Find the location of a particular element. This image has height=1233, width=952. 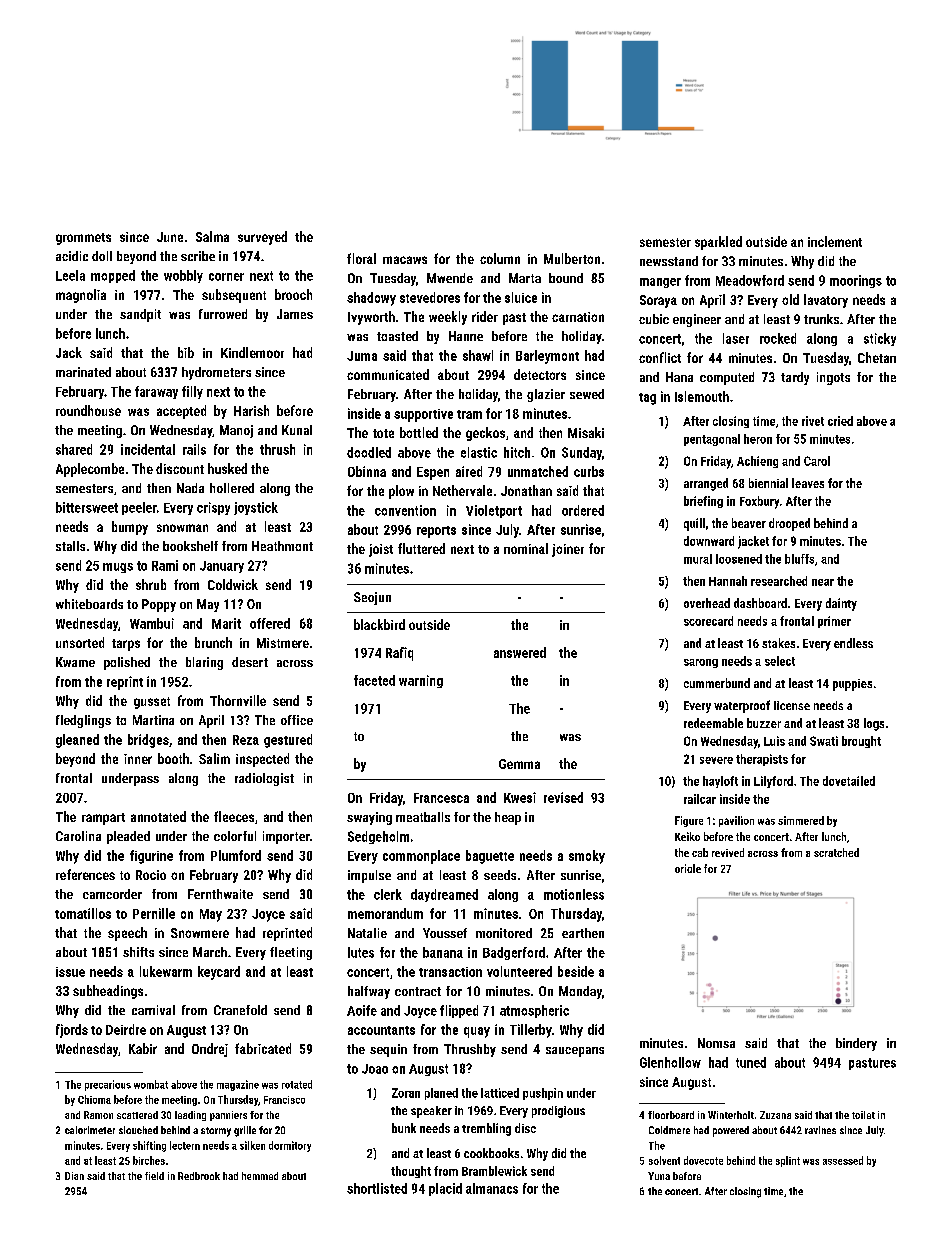

doodled is located at coordinates (369, 452).
